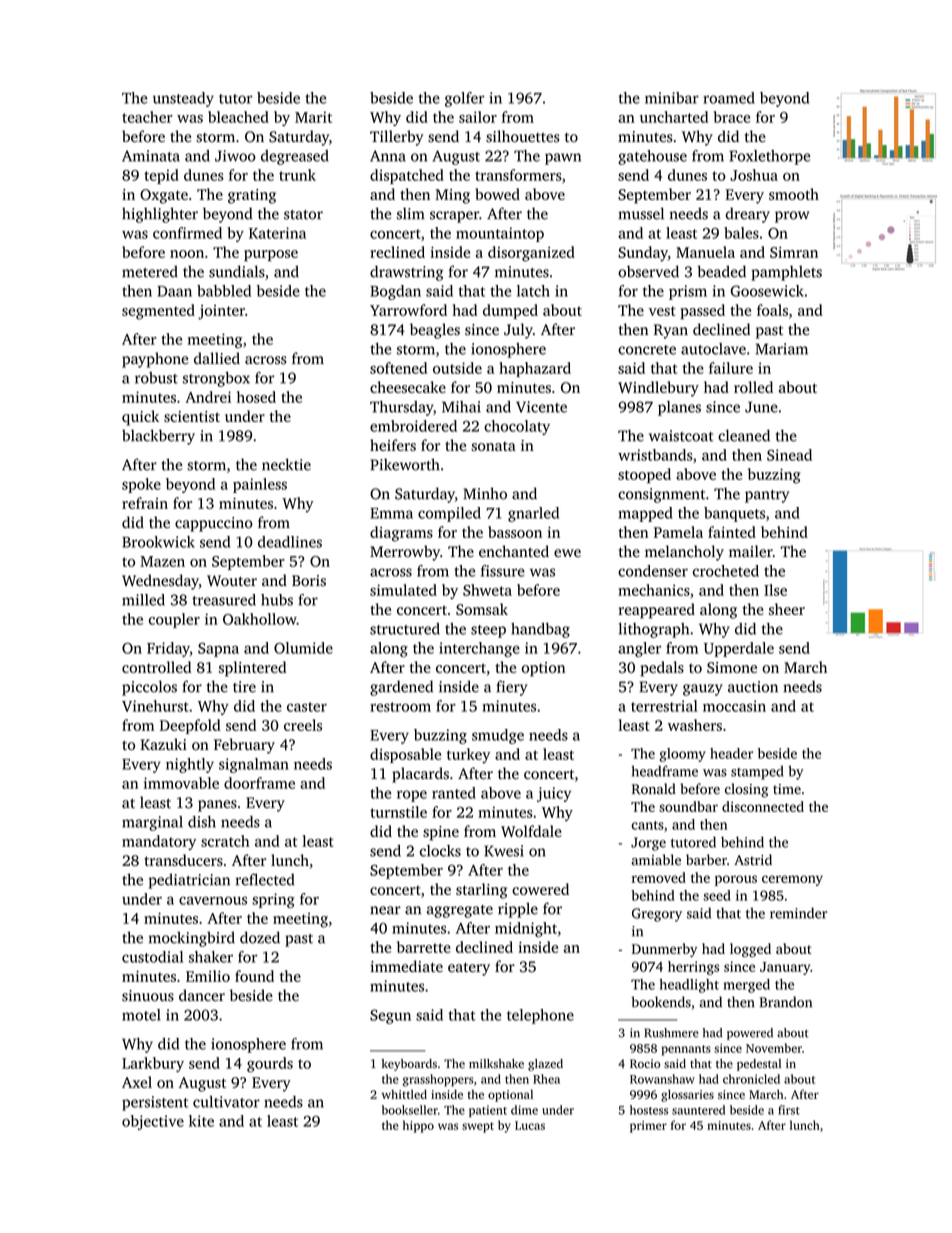 This page has width=952, height=1233. Describe the element at coordinates (183, 99) in the page. I see `unsteady` at that location.
